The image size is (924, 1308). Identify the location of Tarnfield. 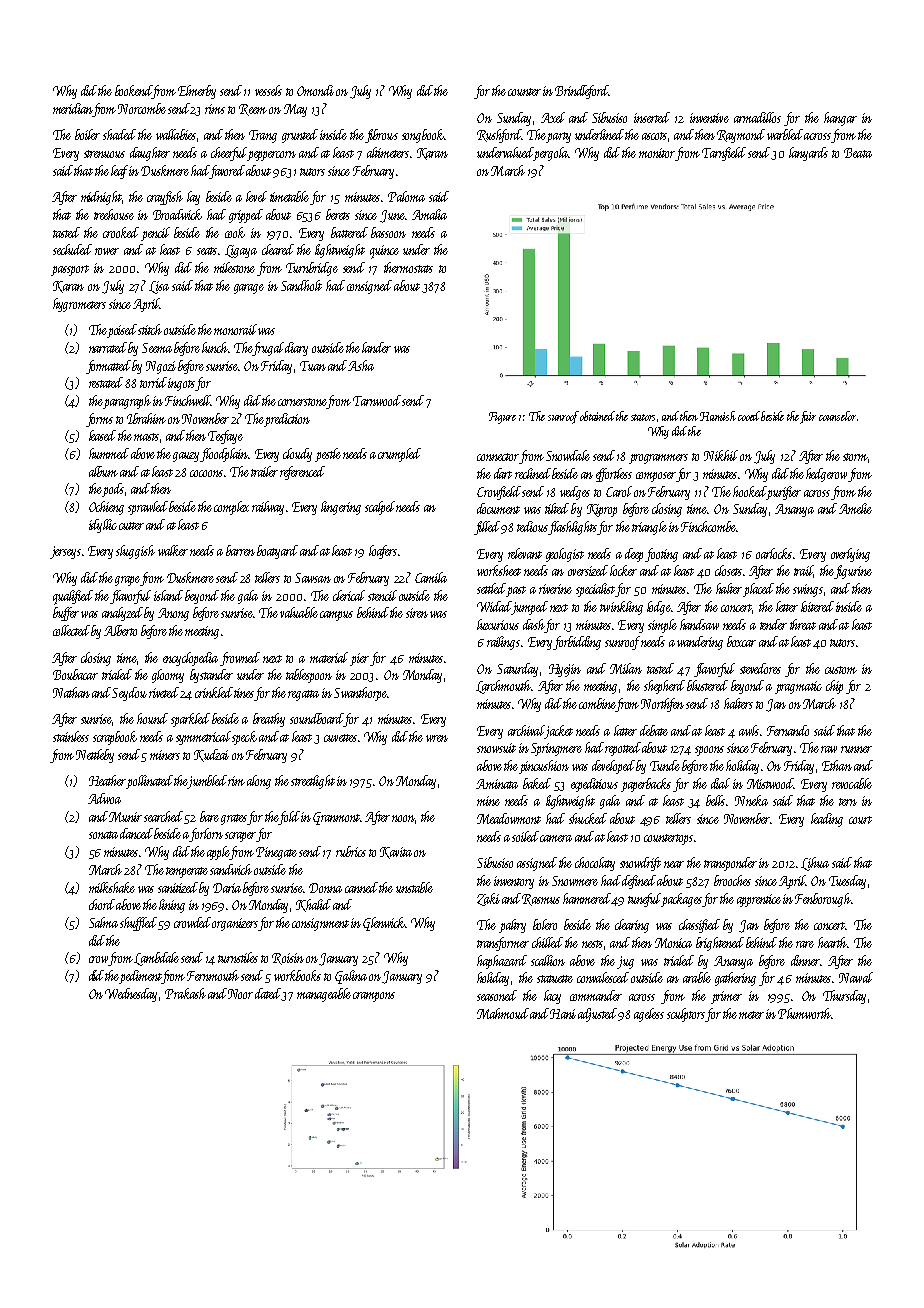
(724, 154).
